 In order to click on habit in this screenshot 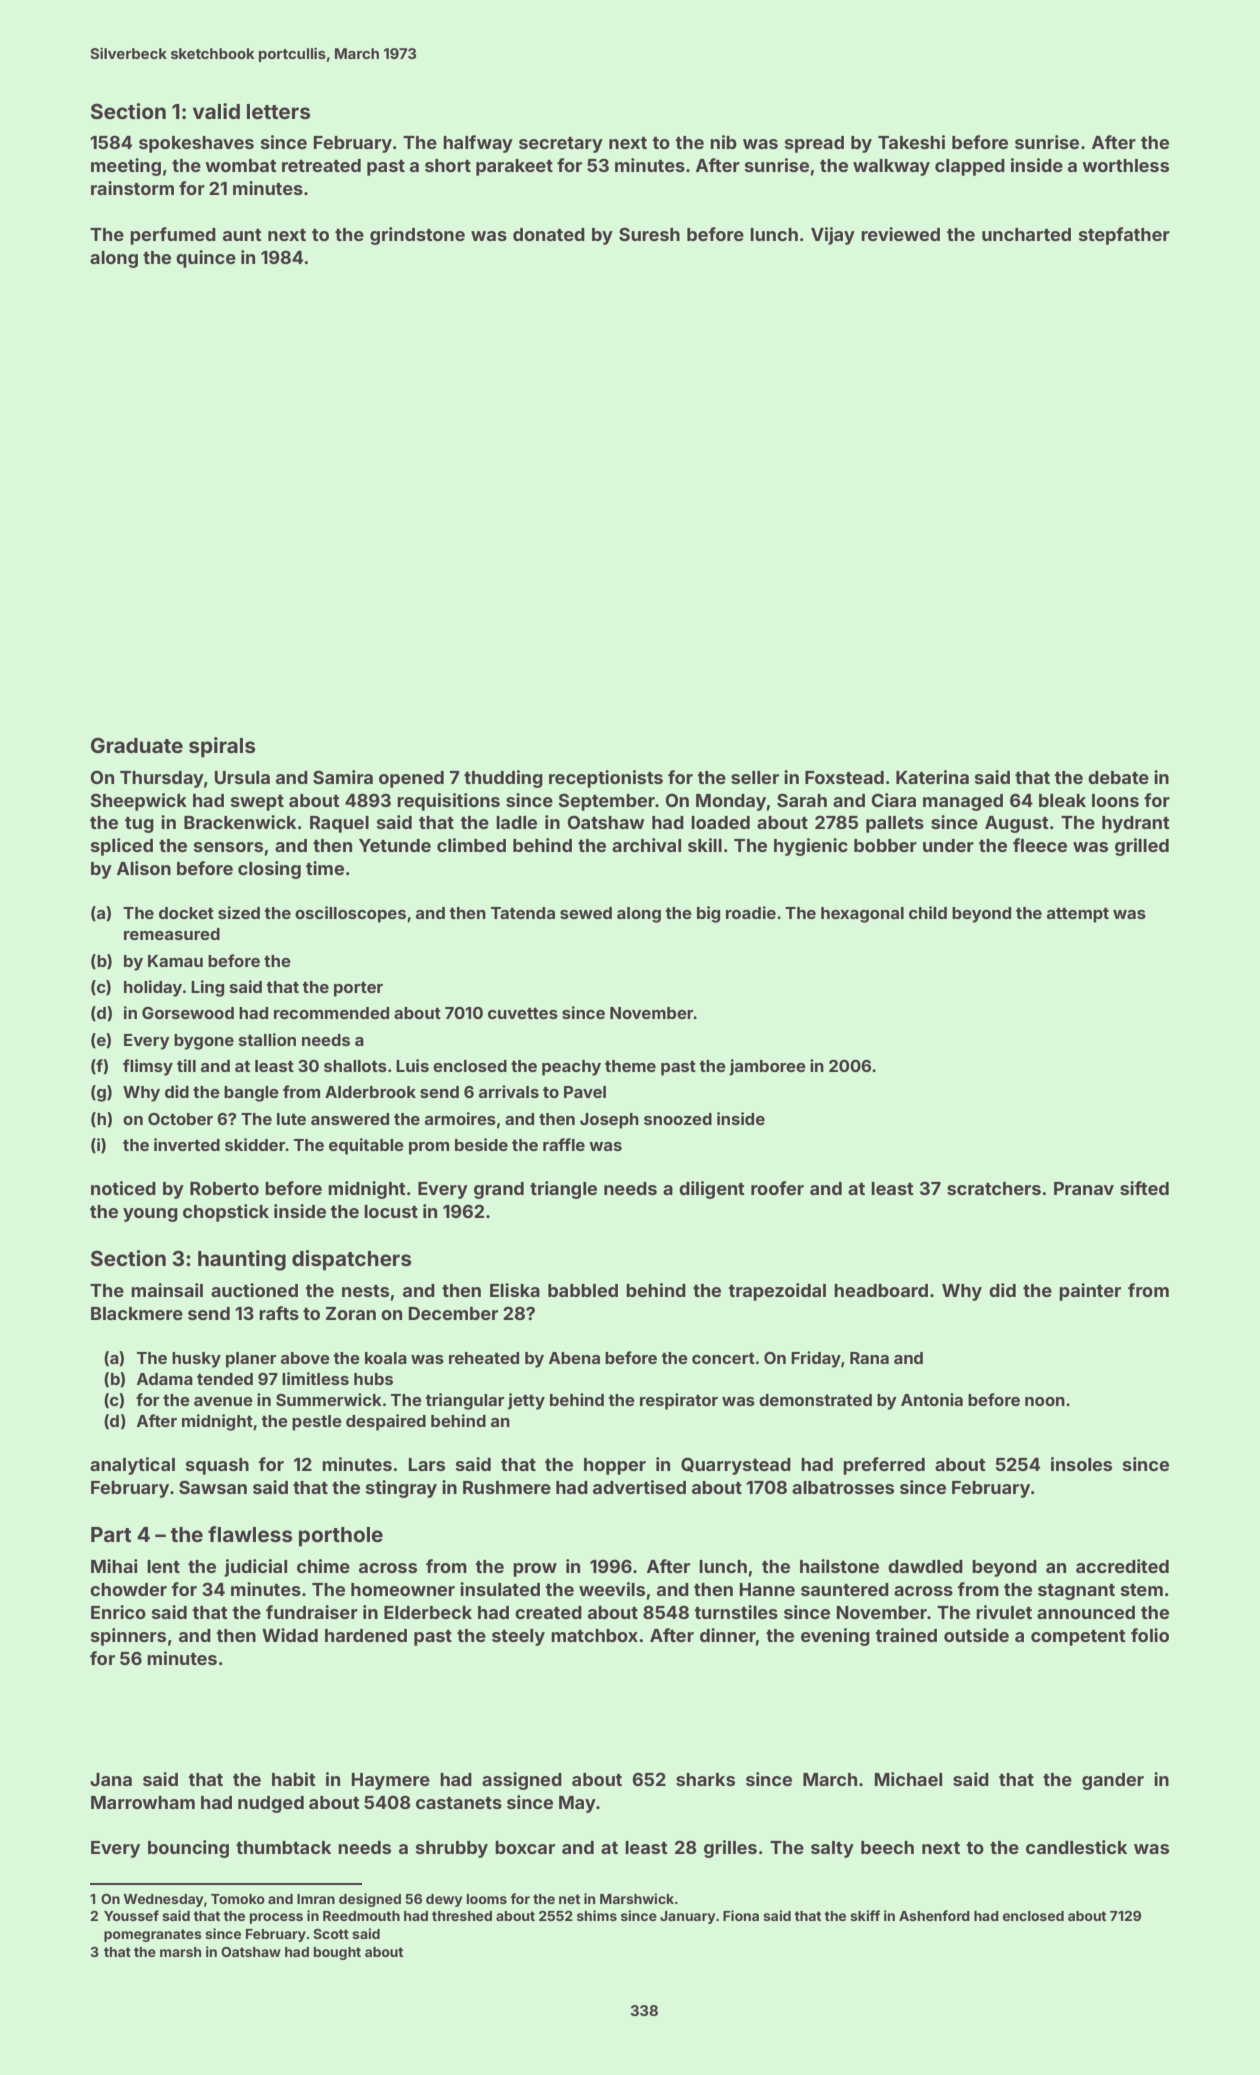, I will do `click(294, 1779)`.
